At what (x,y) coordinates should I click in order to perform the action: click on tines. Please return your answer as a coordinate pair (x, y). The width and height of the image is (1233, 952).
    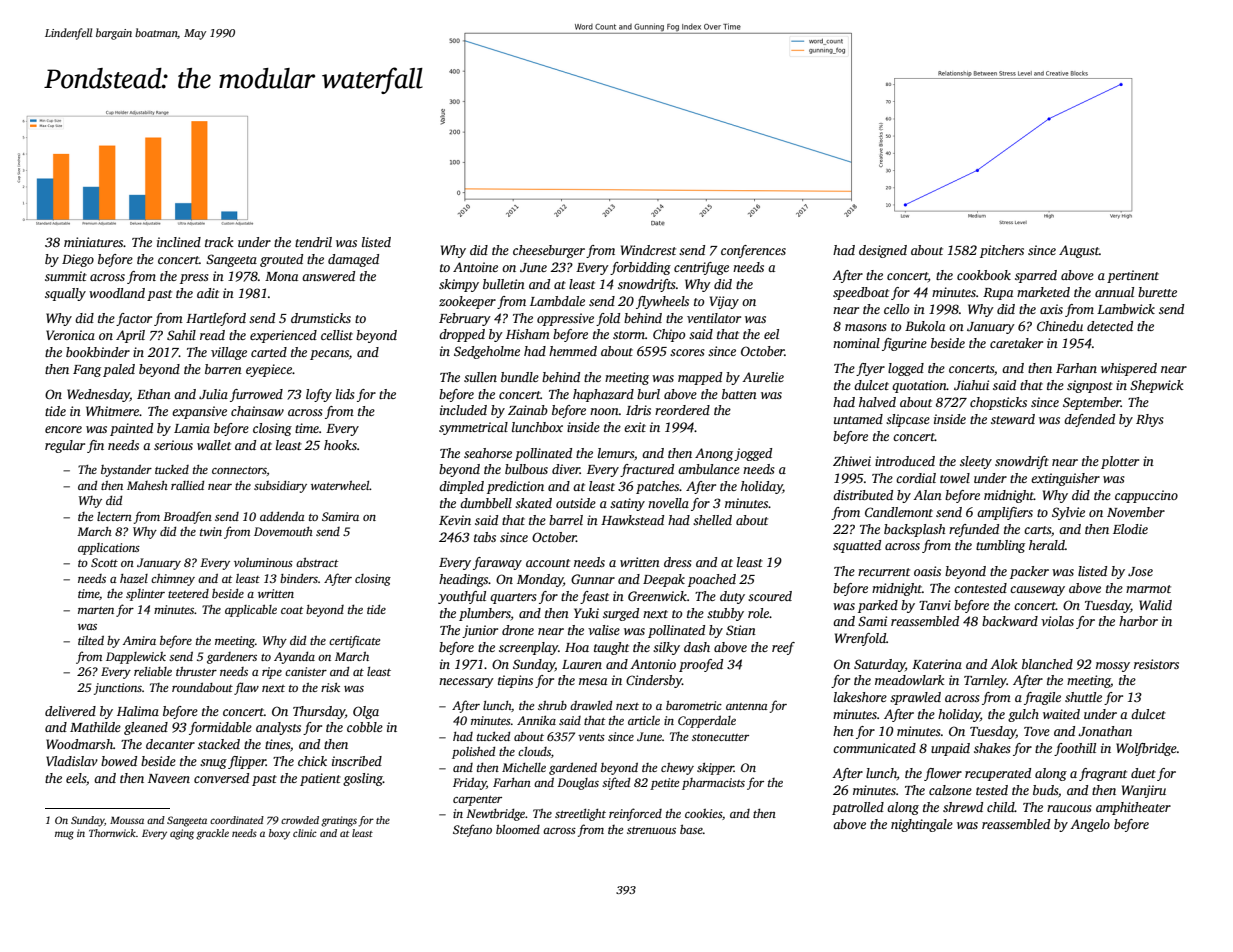
    Looking at the image, I should click on (277, 744).
